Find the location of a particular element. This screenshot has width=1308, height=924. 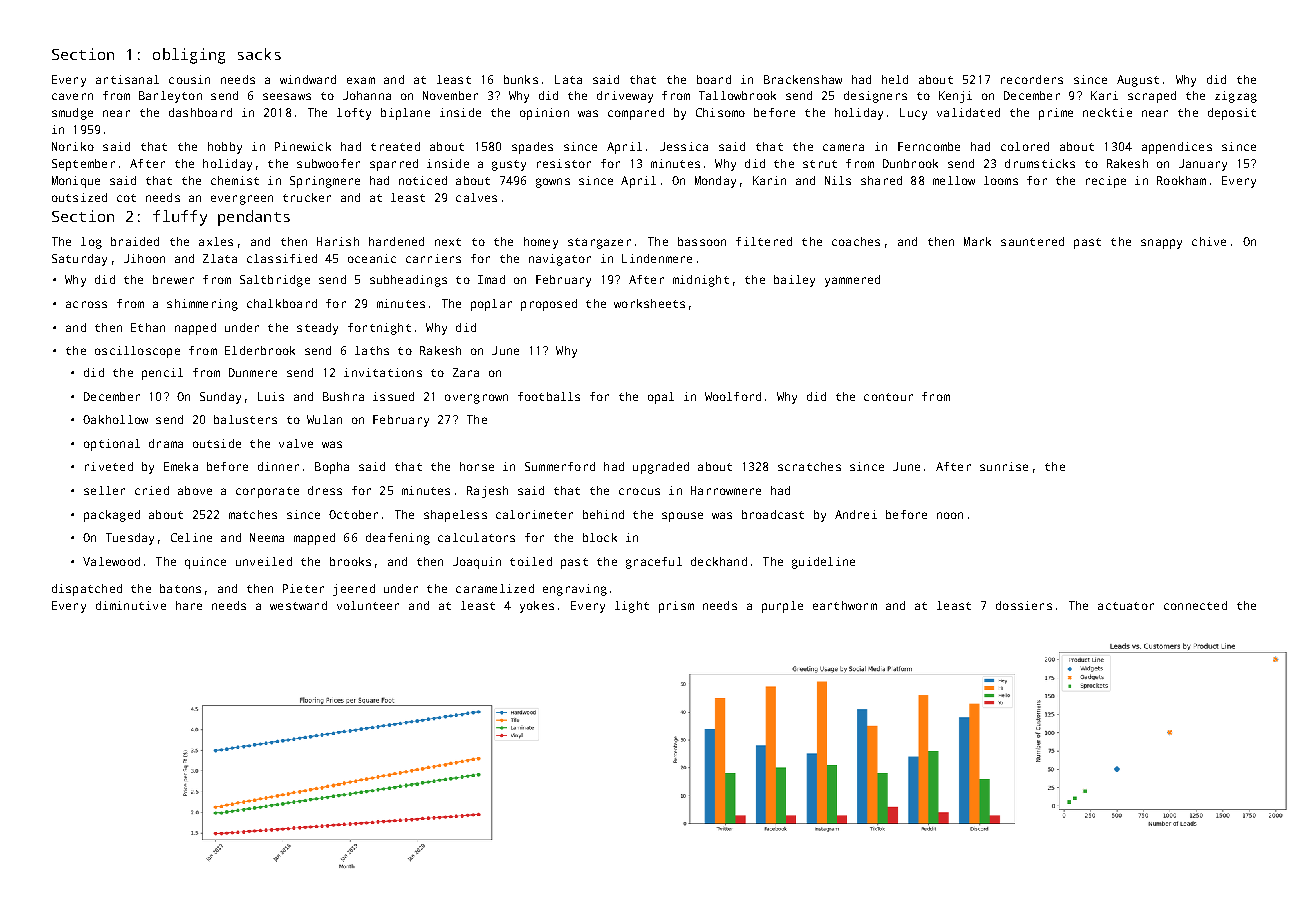

pencil is located at coordinates (162, 374).
